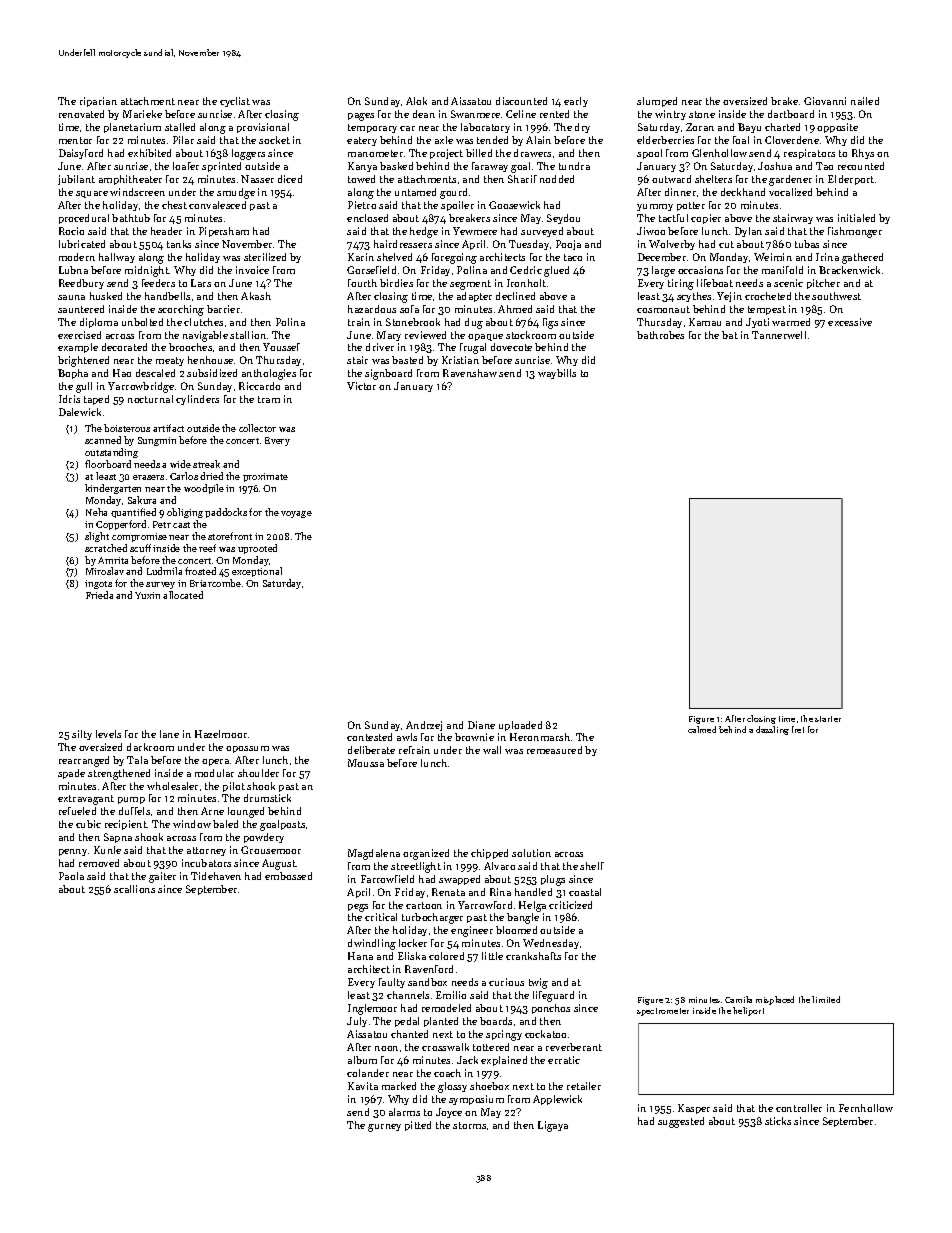 The width and height of the image is (952, 1233). I want to click on early, so click(576, 102).
